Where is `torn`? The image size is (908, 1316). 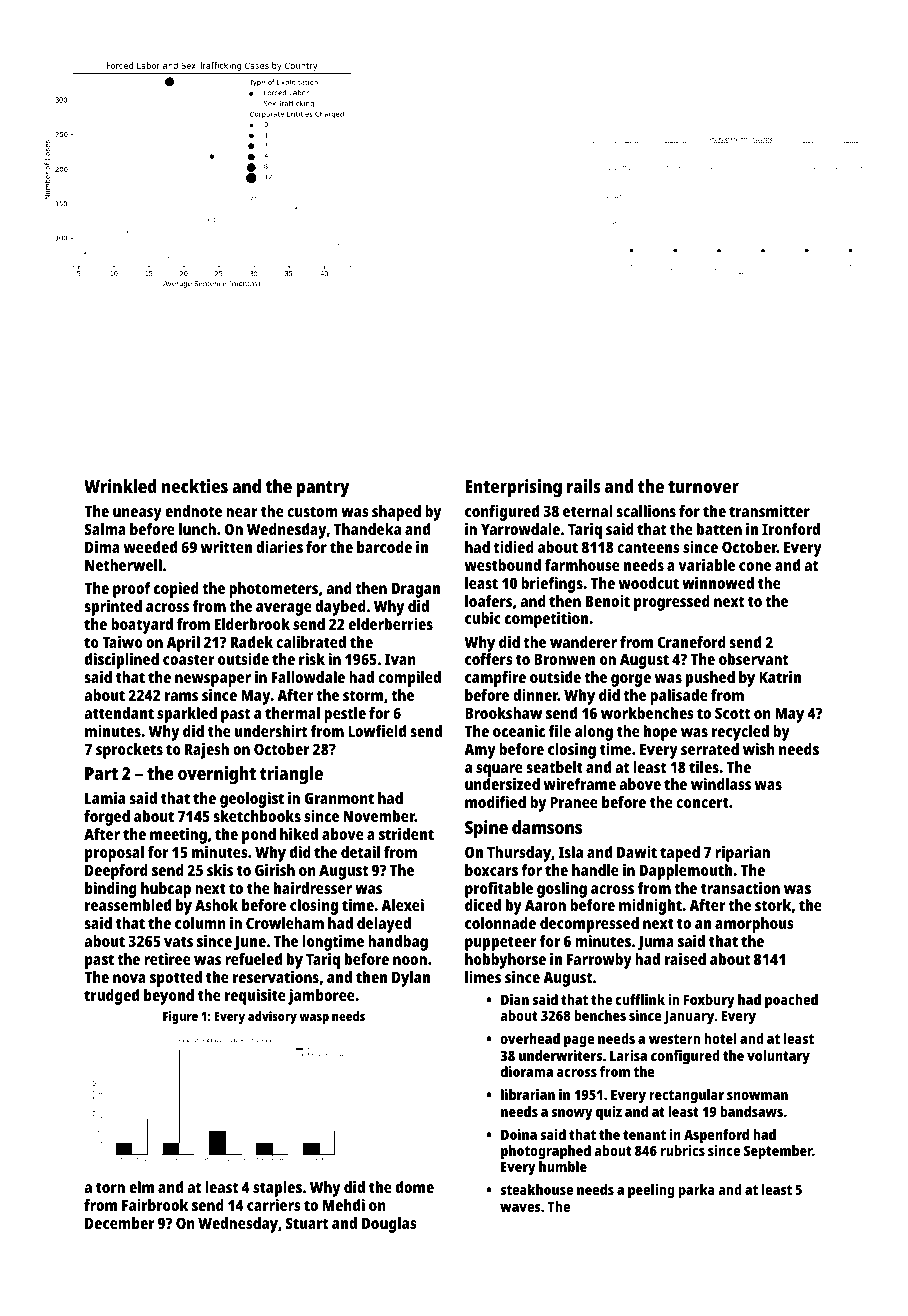
torn is located at coordinates (110, 1187).
